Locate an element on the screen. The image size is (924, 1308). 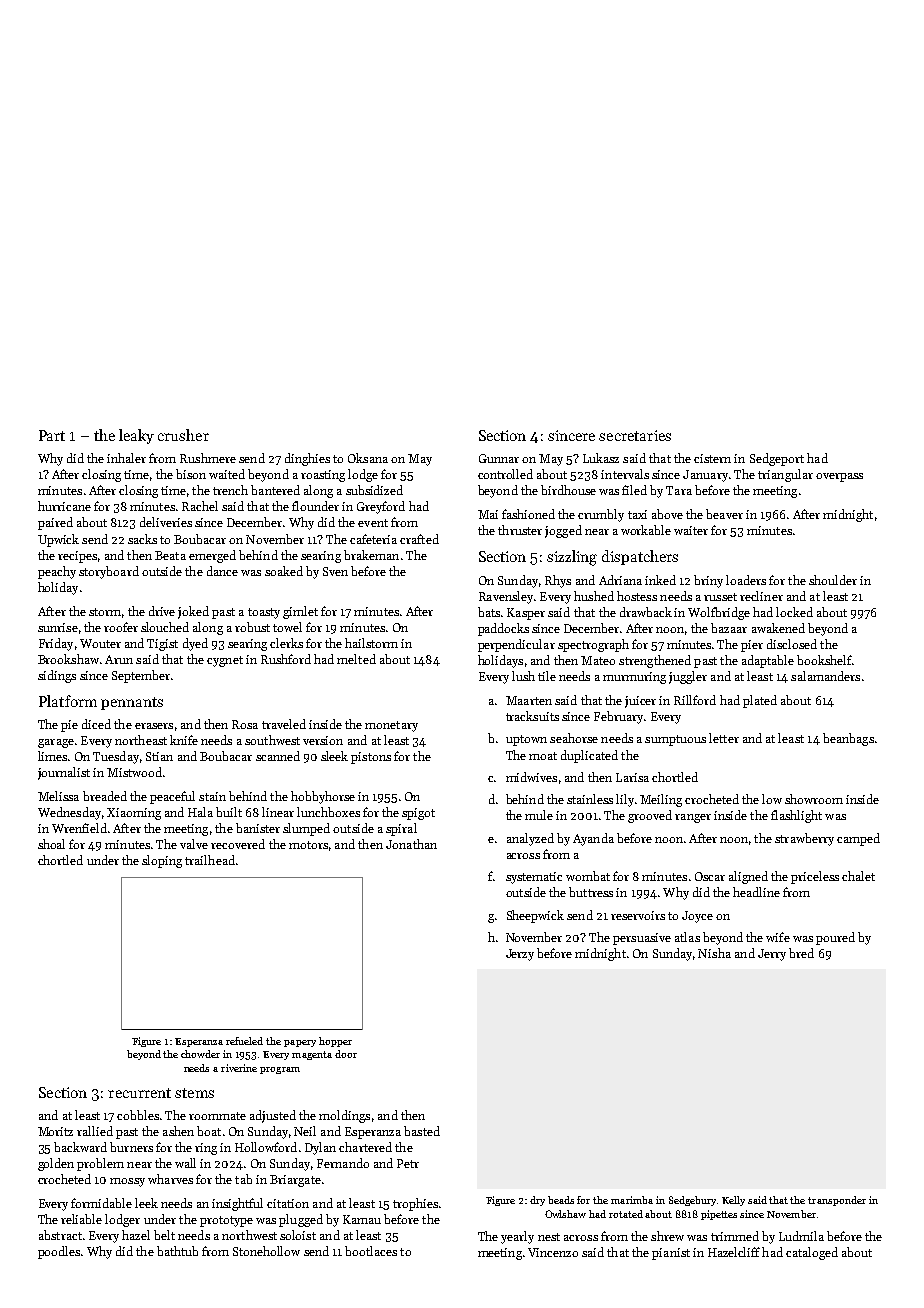
sunrise is located at coordinates (58, 627).
